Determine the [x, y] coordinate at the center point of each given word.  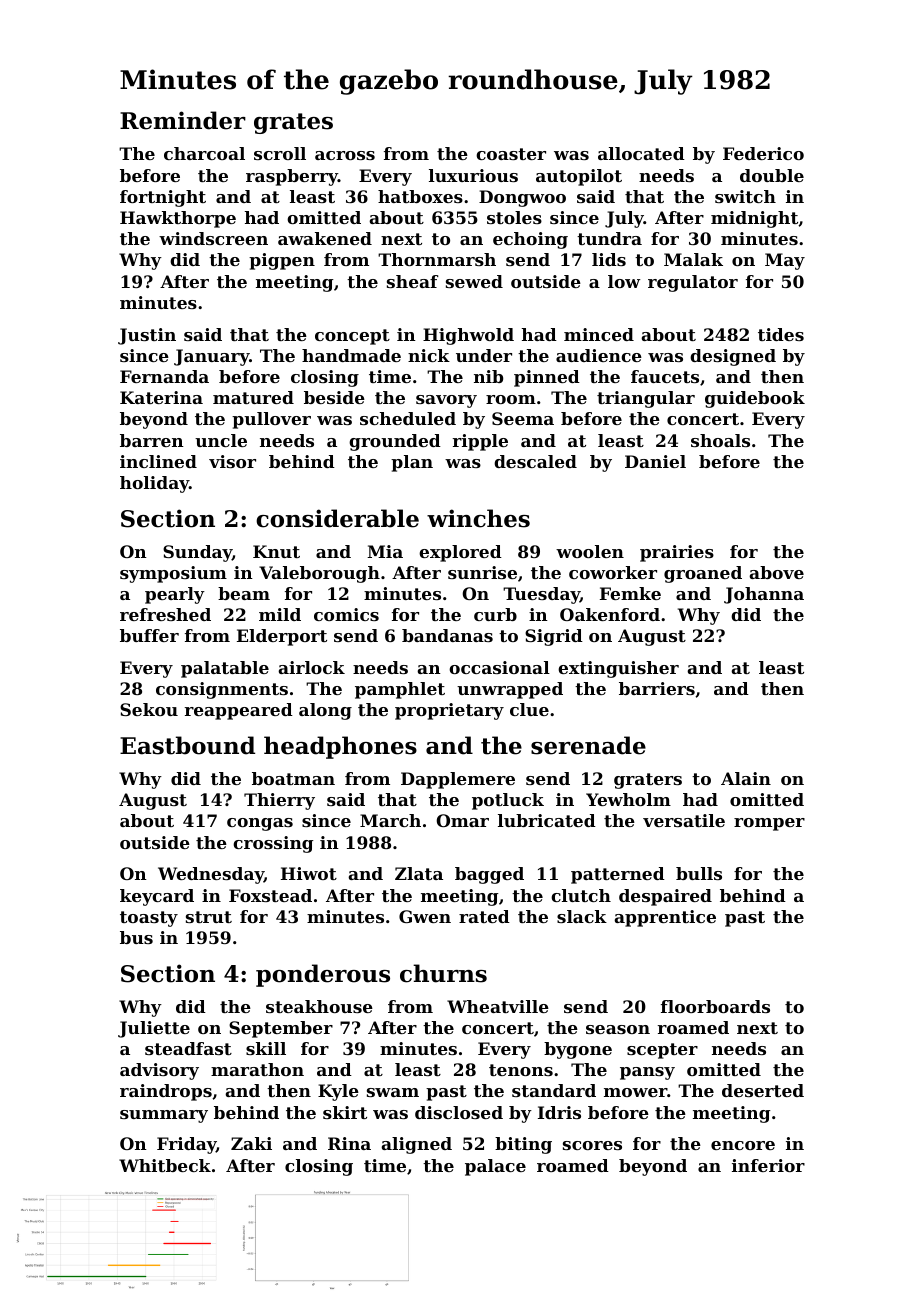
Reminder [183, 120]
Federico [763, 153]
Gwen [425, 916]
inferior [768, 1165]
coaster [511, 154]
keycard [157, 897]
